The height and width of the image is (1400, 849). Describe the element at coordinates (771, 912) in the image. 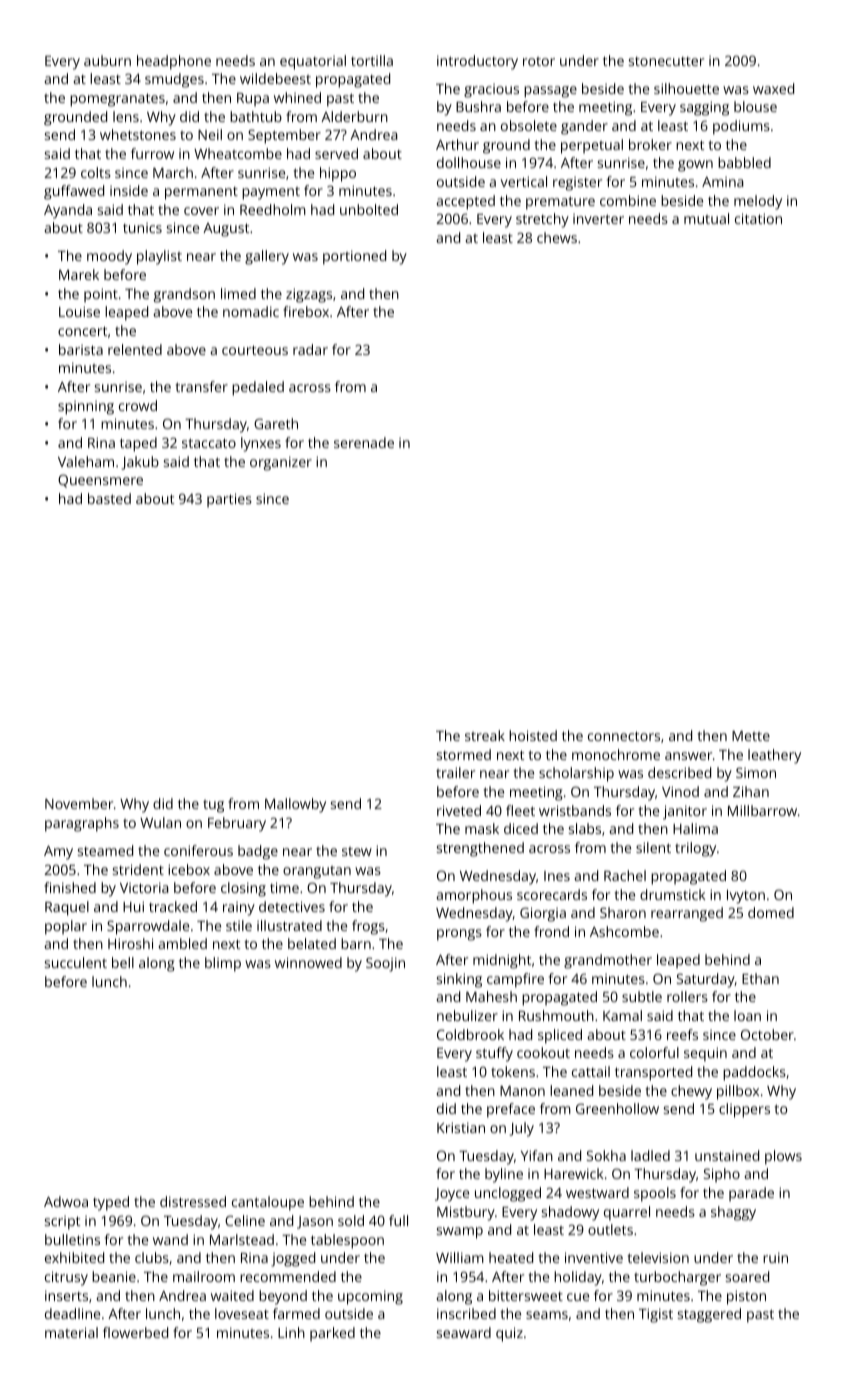

I see `domed` at that location.
